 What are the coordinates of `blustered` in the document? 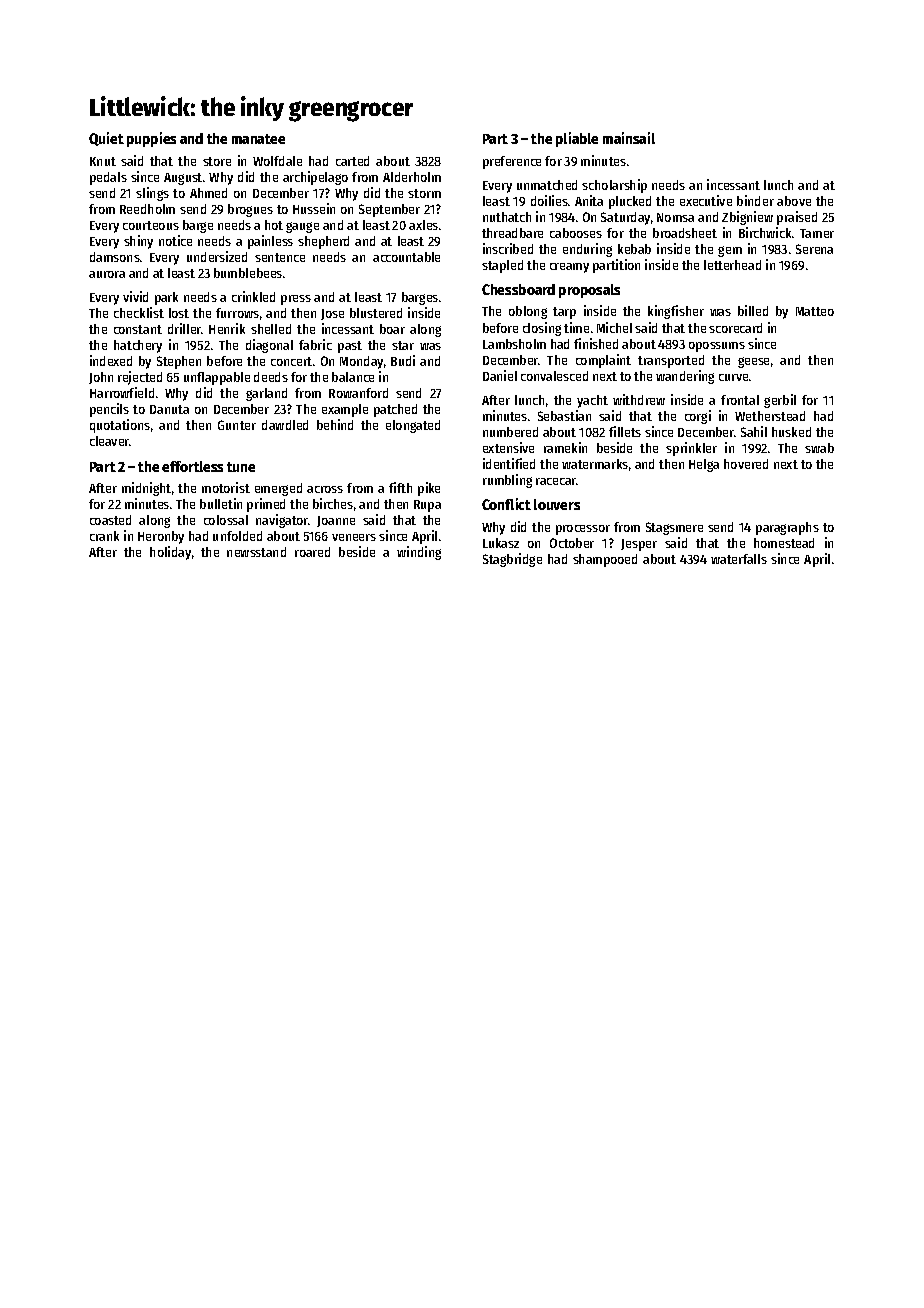 It's located at (376, 313).
